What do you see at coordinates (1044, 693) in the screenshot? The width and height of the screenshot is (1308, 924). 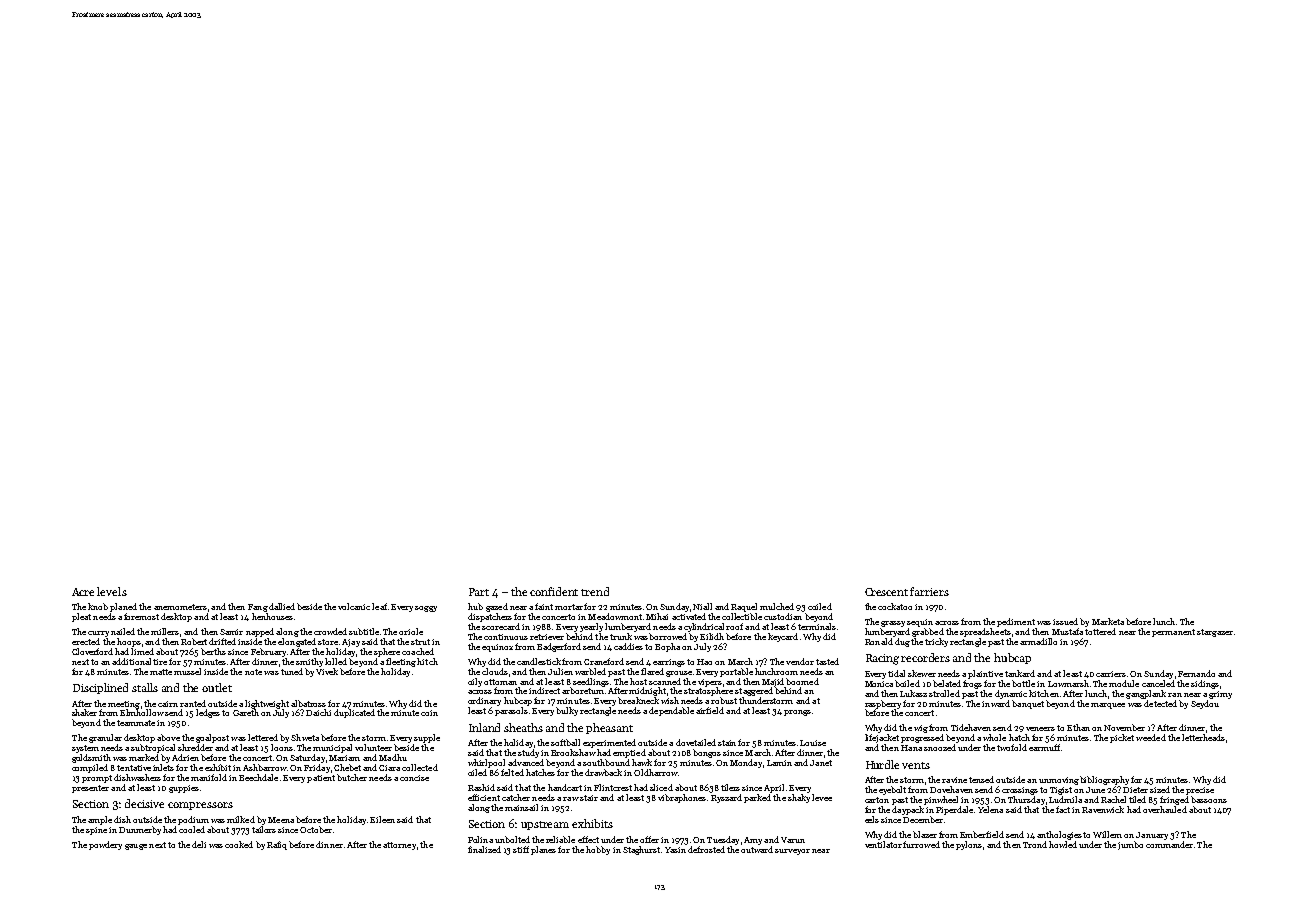 I see `kitchen` at bounding box center [1044, 693].
